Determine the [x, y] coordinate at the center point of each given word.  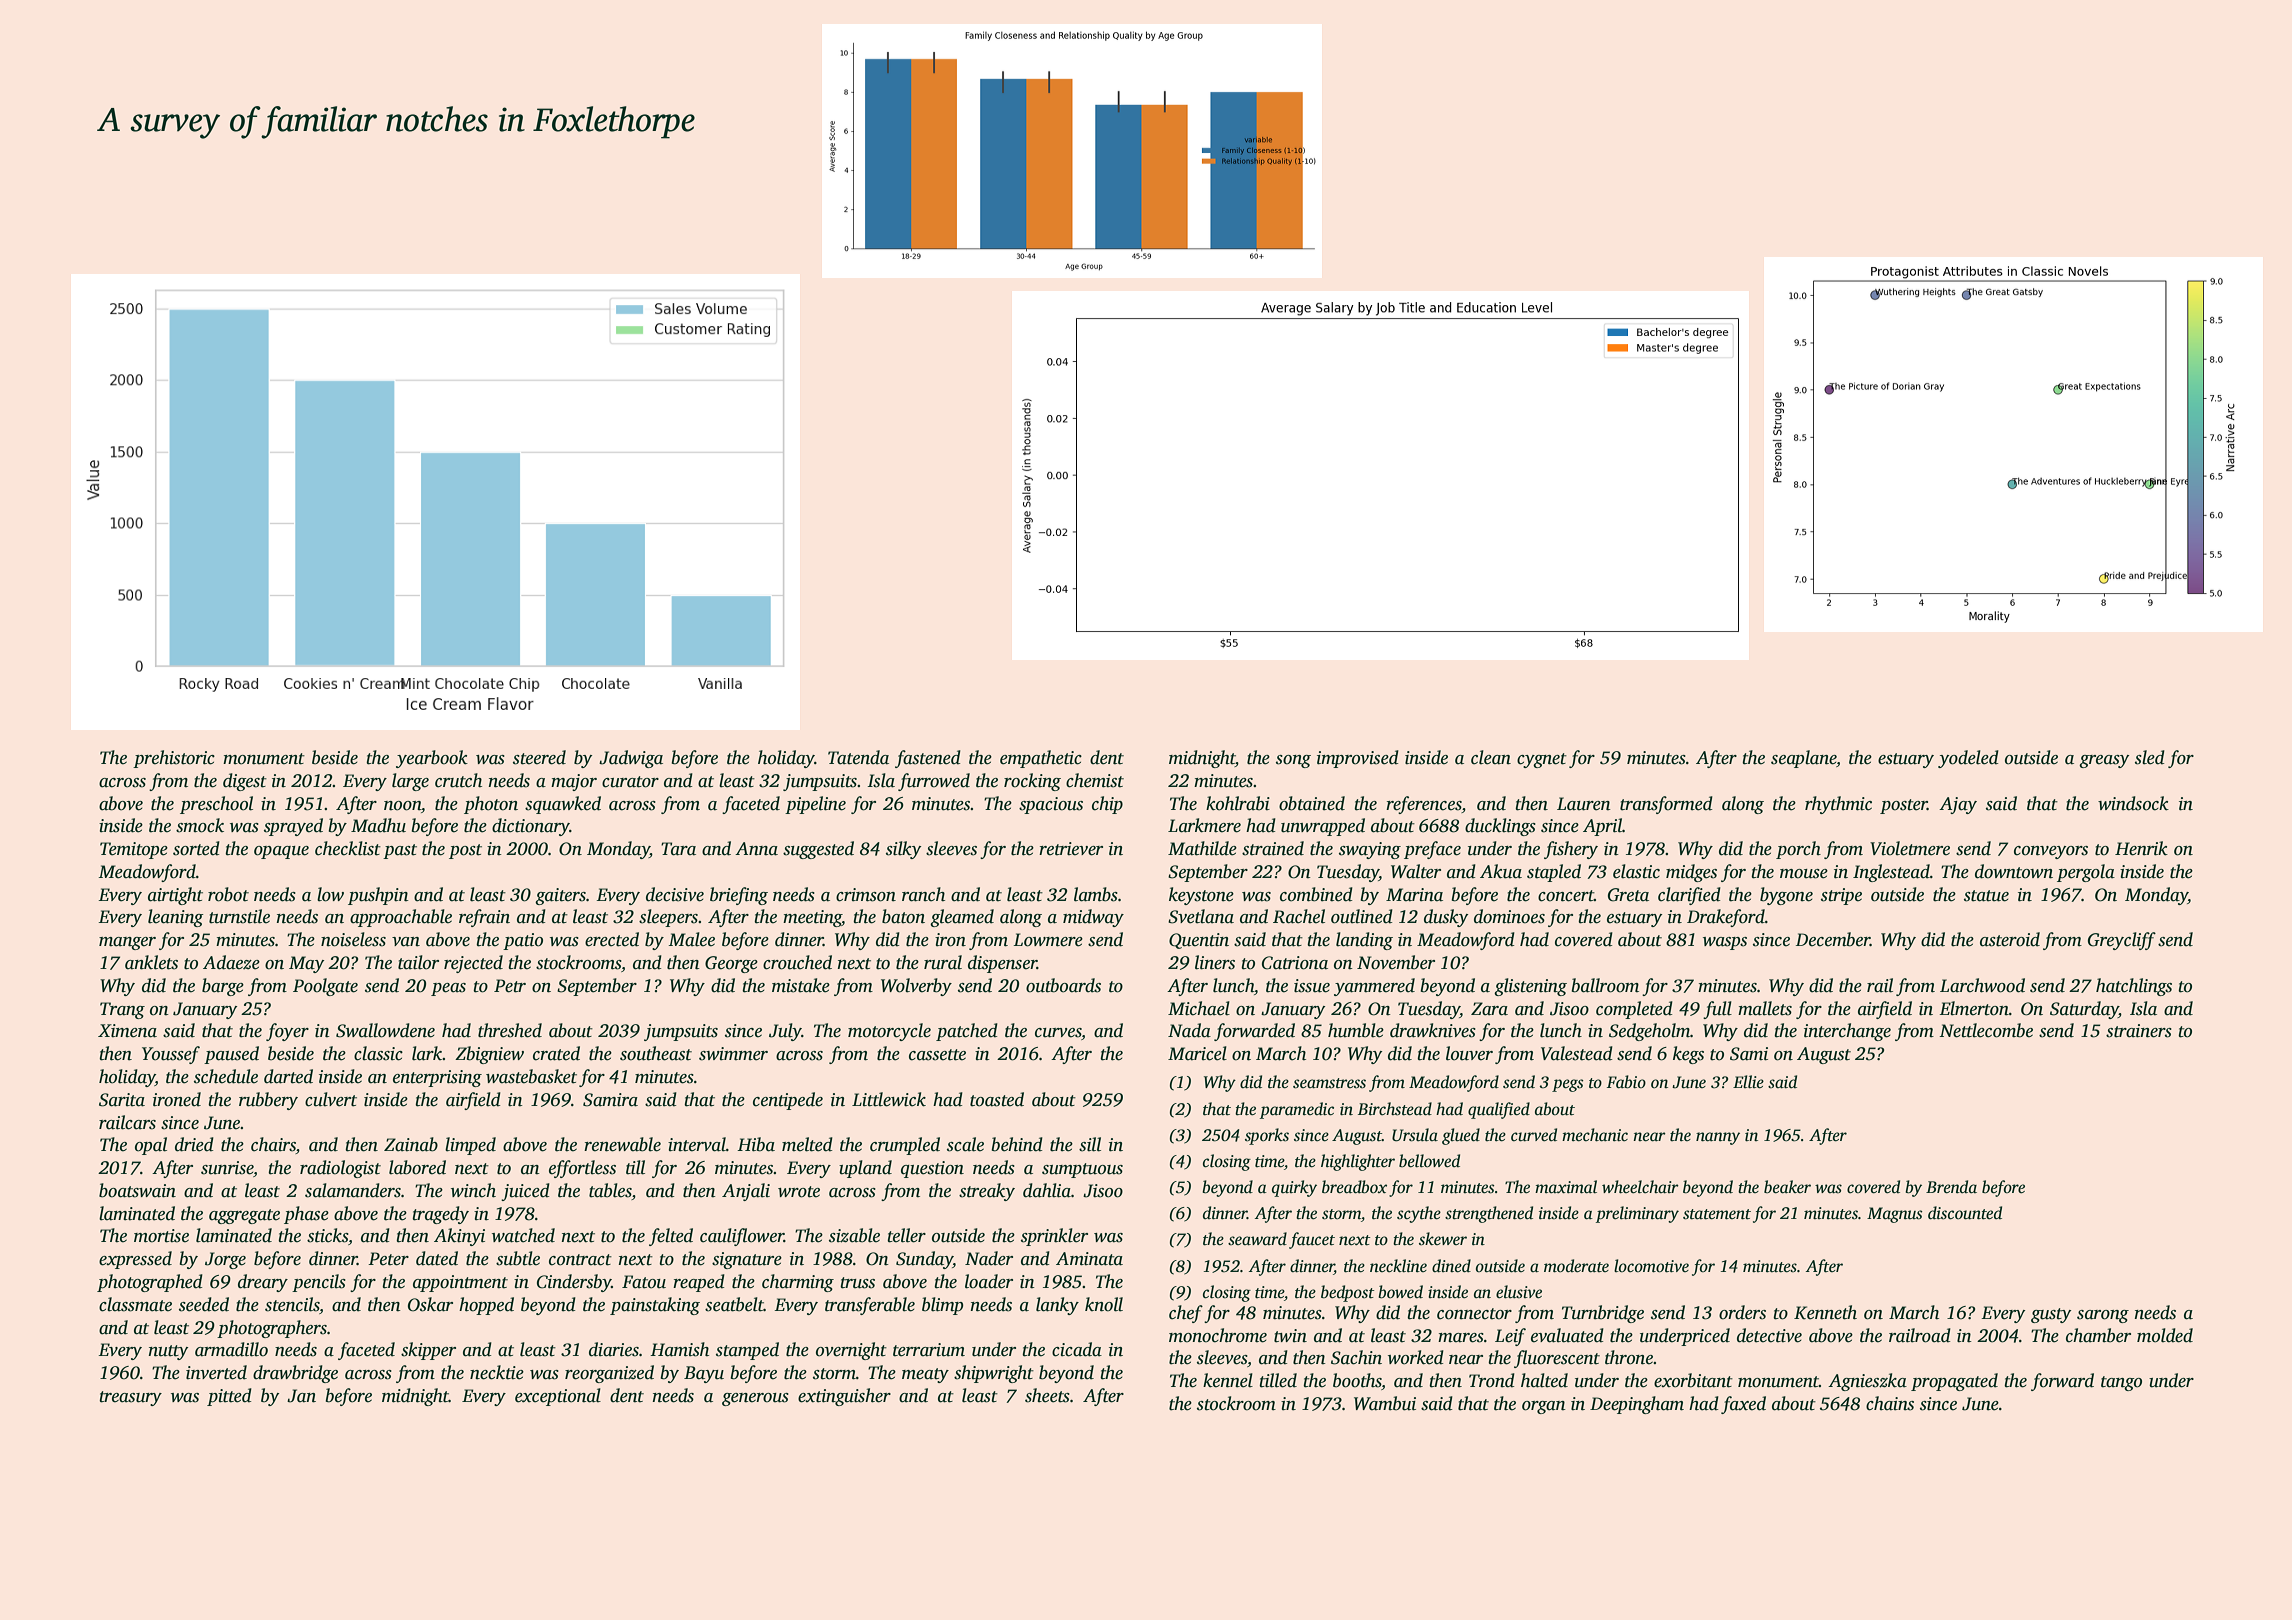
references [1424, 805]
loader [989, 1281]
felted [671, 1237]
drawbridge [295, 1374]
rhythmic [1838, 805]
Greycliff [2122, 941]
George [731, 964]
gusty [2051, 1315]
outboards [1063, 985]
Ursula [1415, 1135]
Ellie [1748, 1082]
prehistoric [174, 759]
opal [151, 1146]
